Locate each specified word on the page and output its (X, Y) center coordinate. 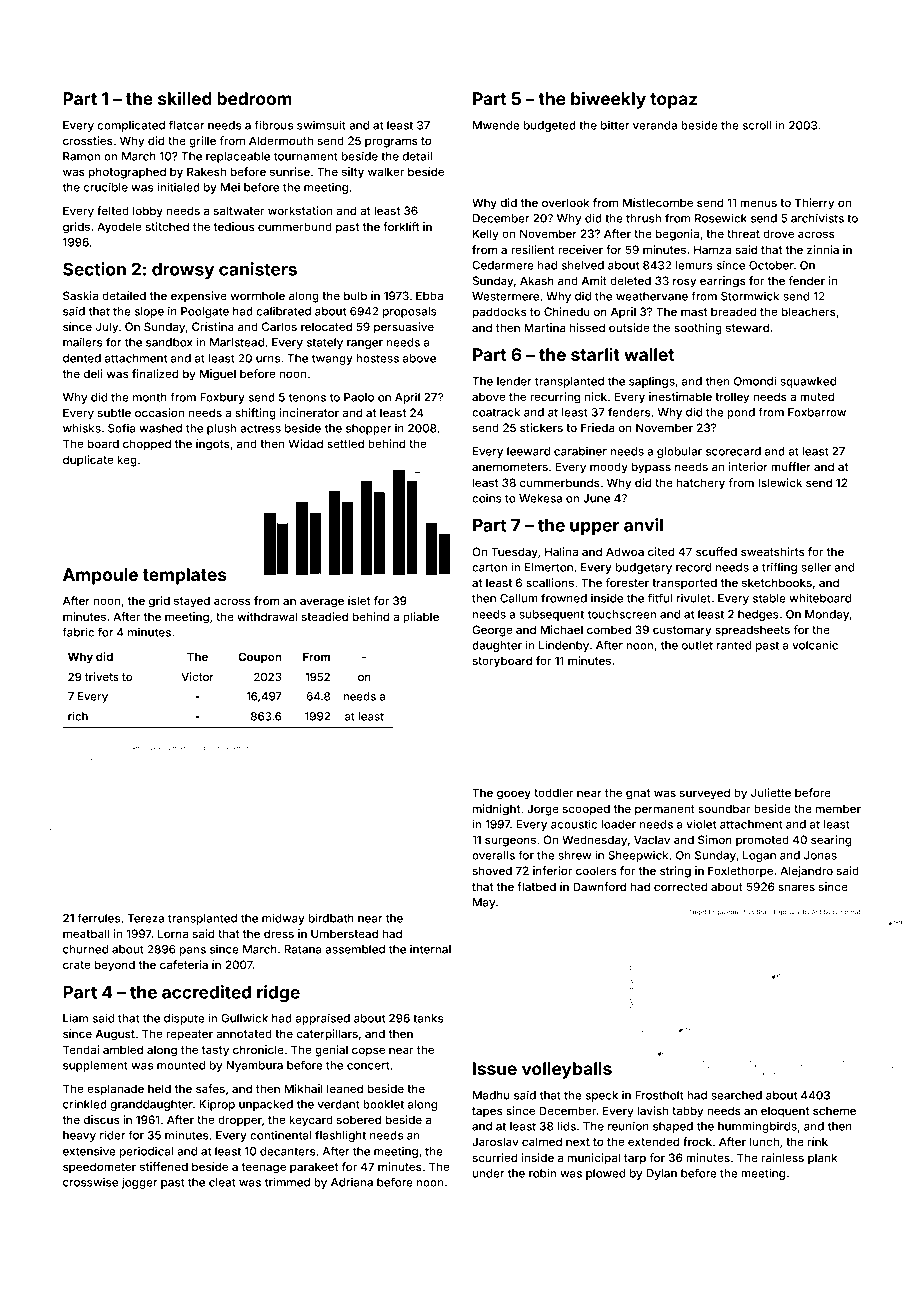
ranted (734, 645)
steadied (324, 616)
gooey (514, 795)
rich (78, 716)
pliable (421, 618)
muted (817, 396)
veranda (655, 125)
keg (127, 461)
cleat (222, 1182)
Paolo (359, 397)
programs (391, 143)
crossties (88, 140)
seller (816, 567)
